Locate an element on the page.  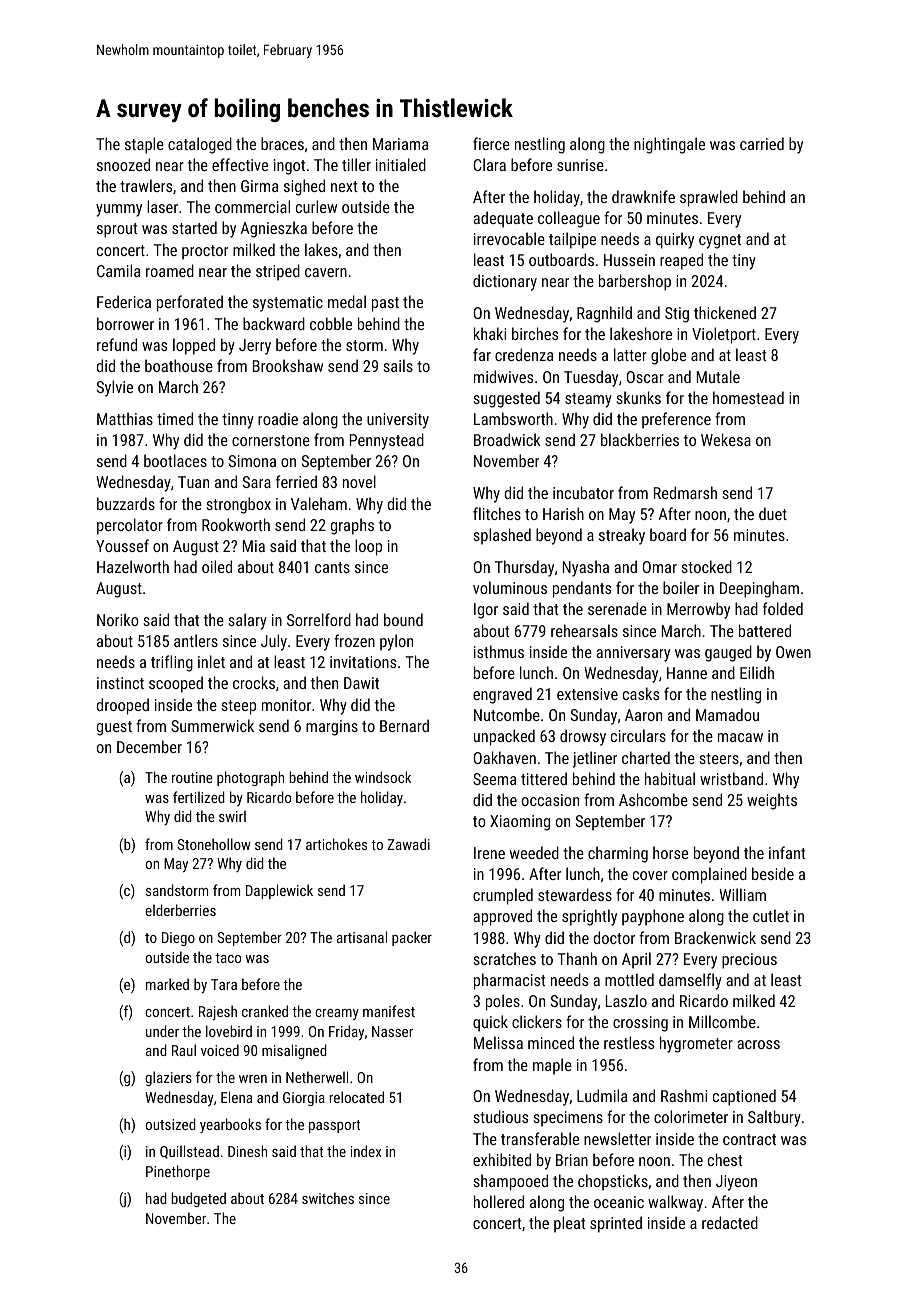
switches is located at coordinates (328, 1198).
